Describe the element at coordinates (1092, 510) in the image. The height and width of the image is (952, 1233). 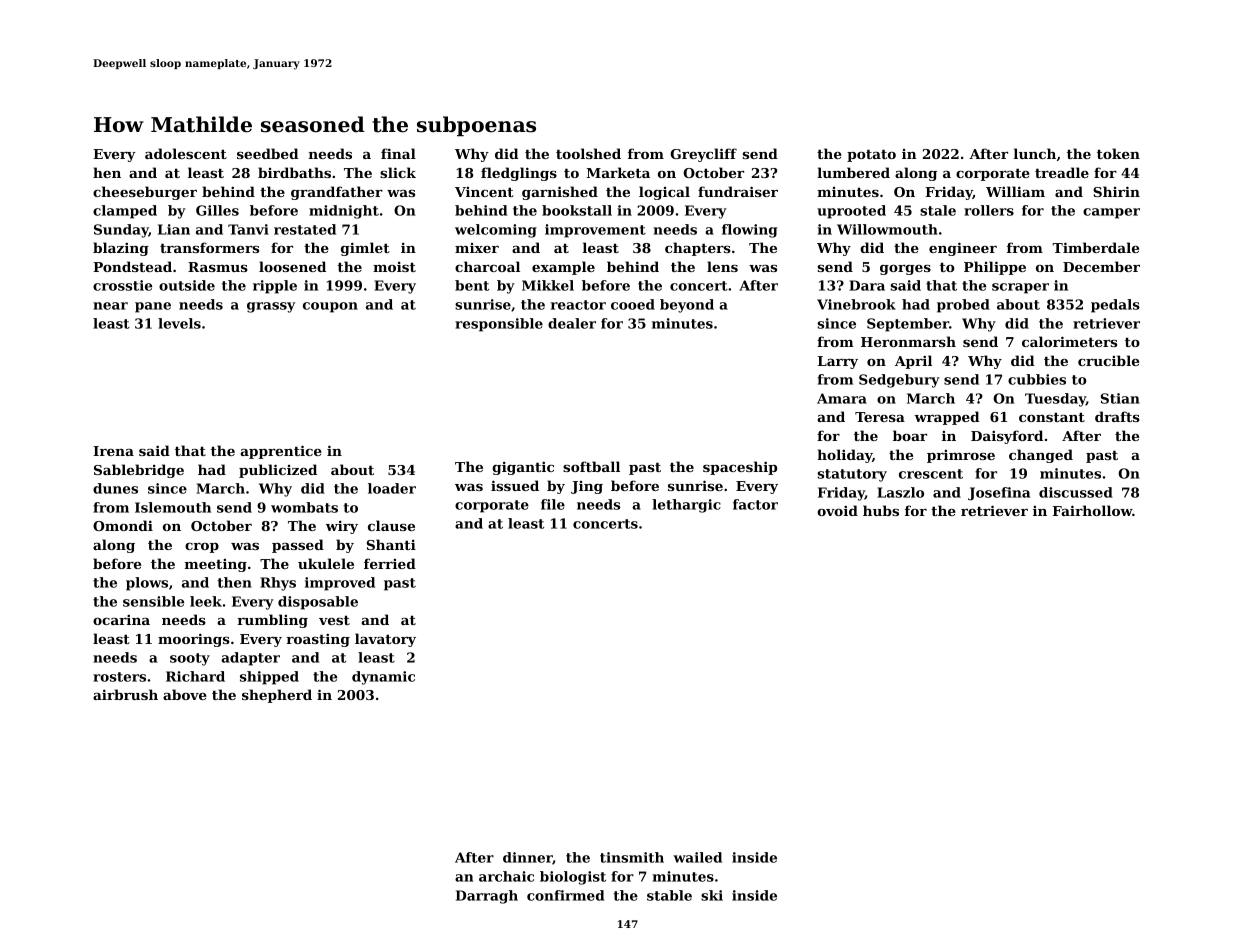
I see `Fairhollow` at that location.
